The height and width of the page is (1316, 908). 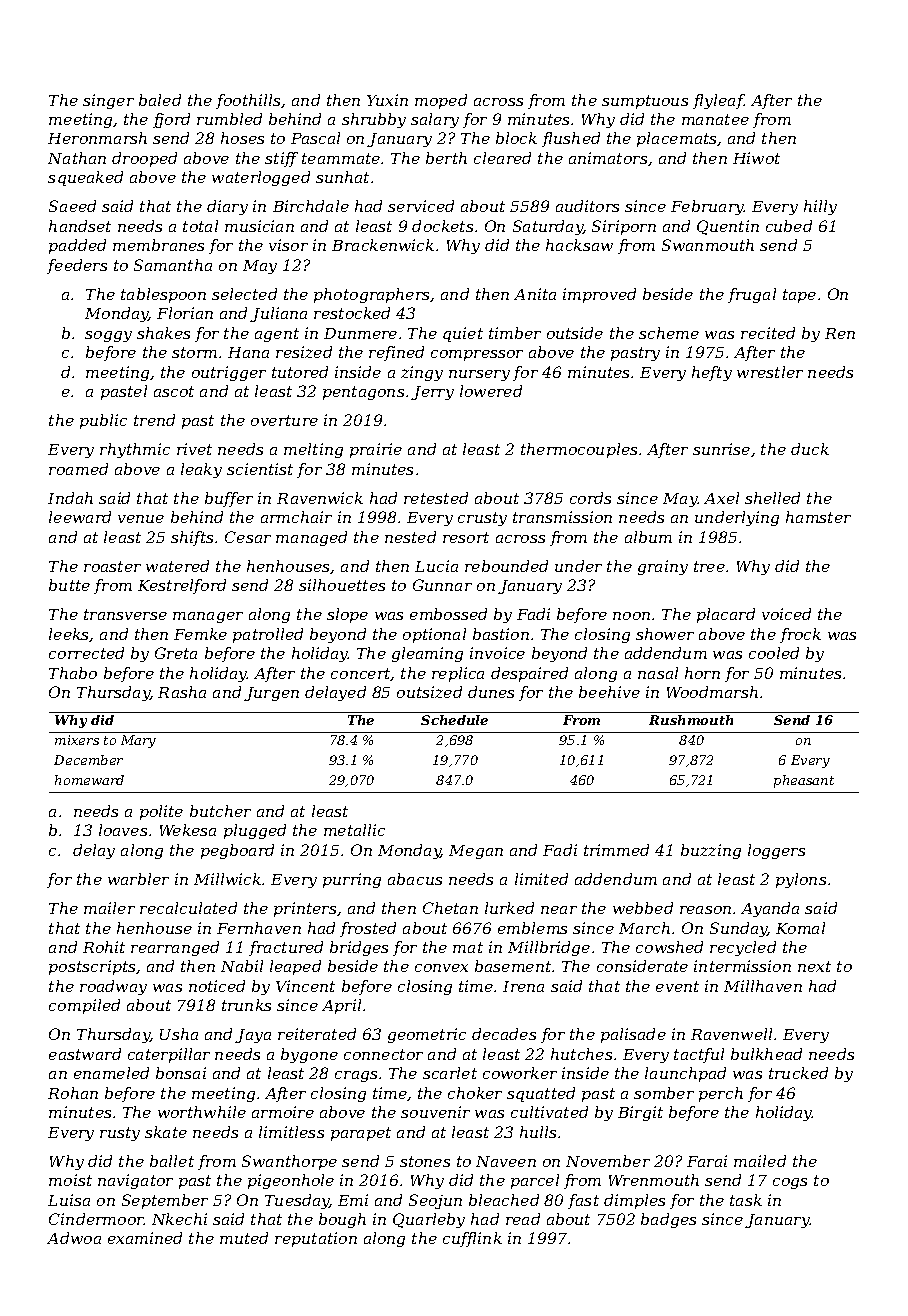 What do you see at coordinates (145, 1238) in the page?
I see `examined` at bounding box center [145, 1238].
